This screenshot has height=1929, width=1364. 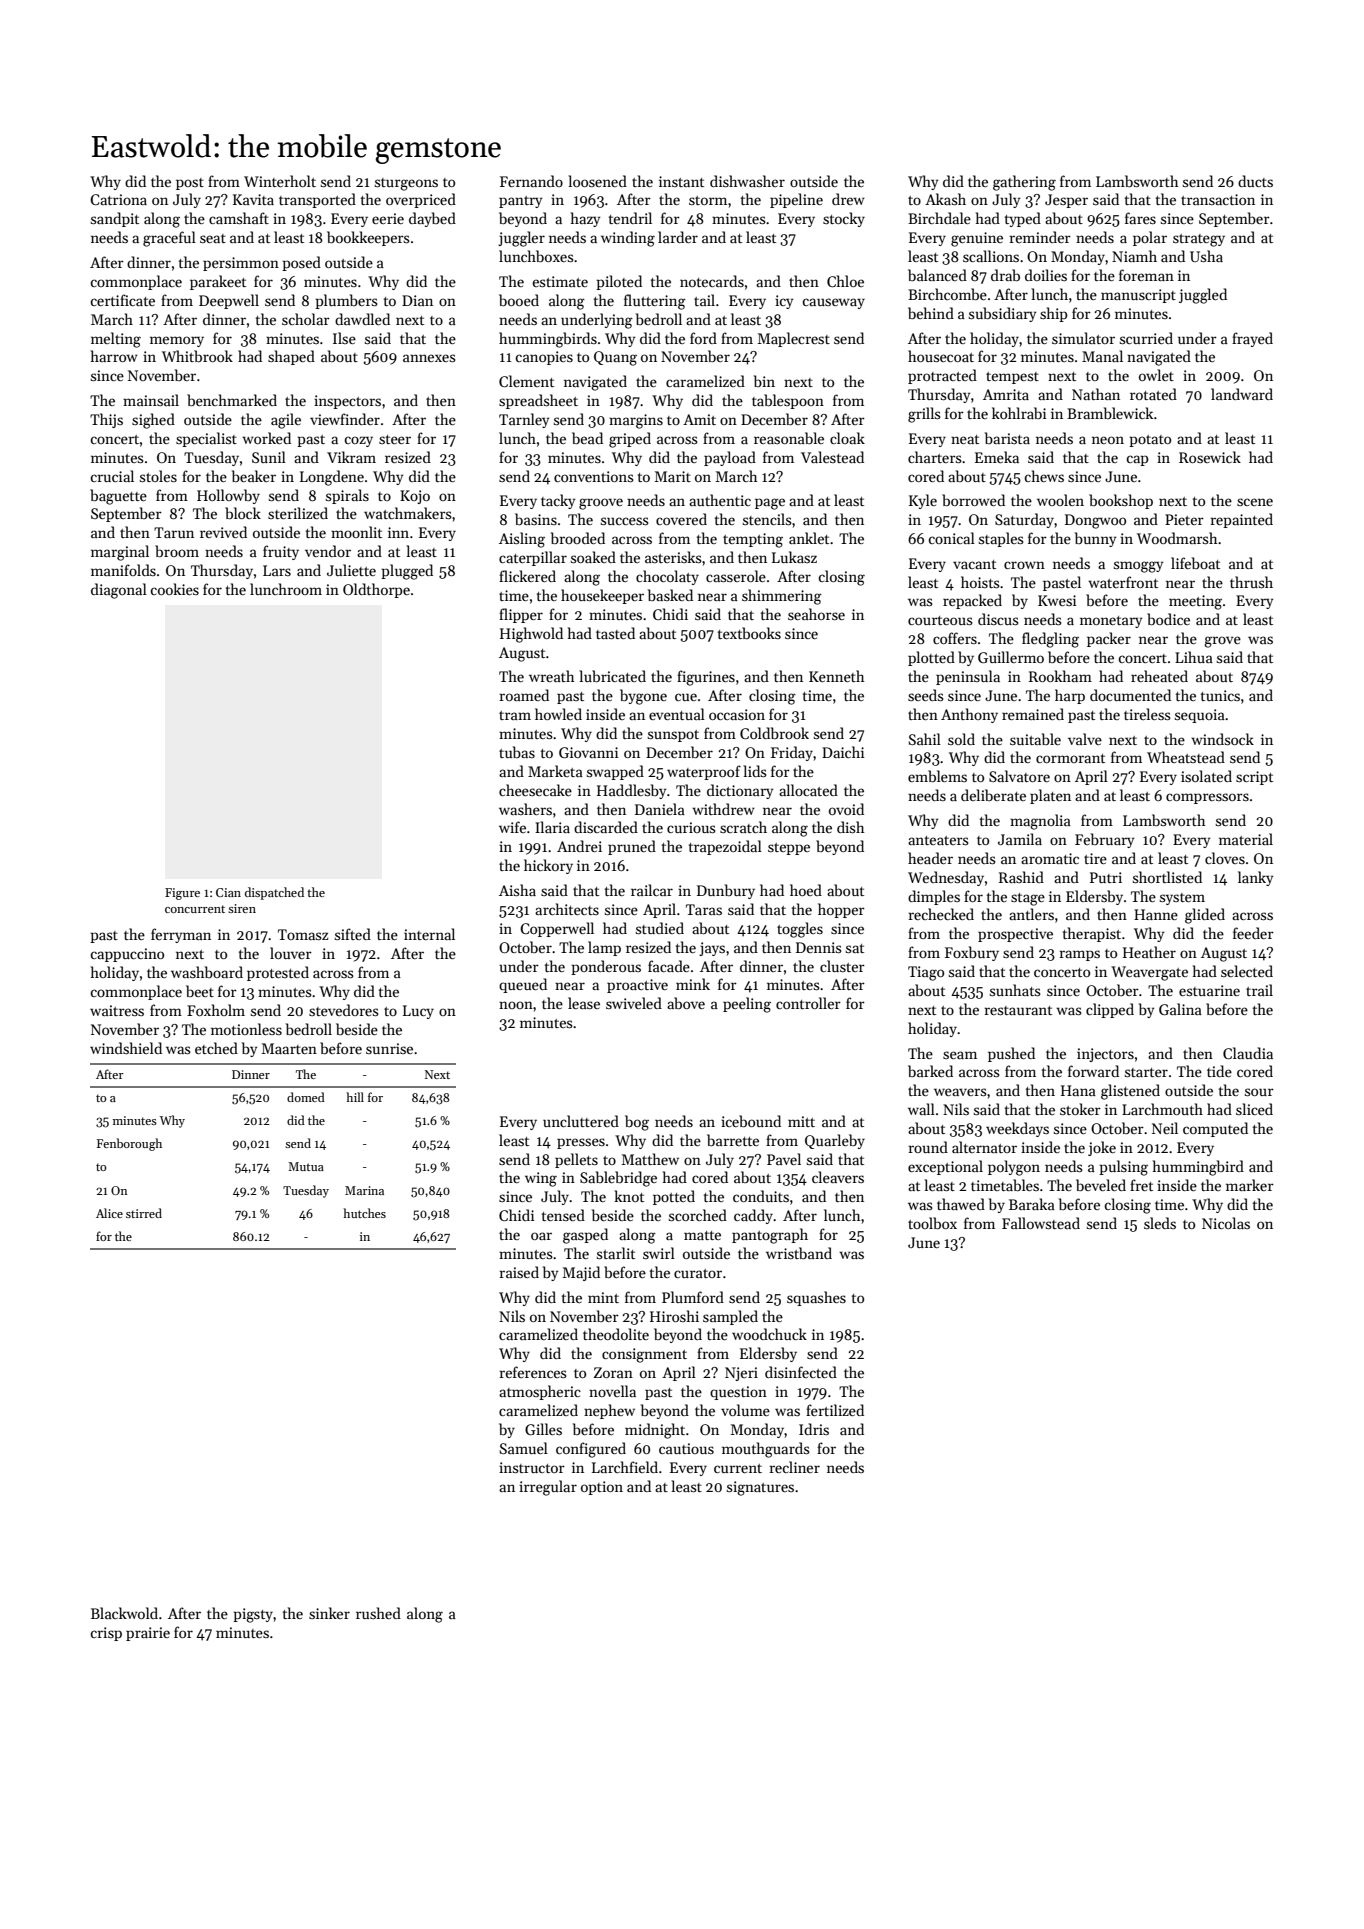 I want to click on Dunbury, so click(x=726, y=891).
